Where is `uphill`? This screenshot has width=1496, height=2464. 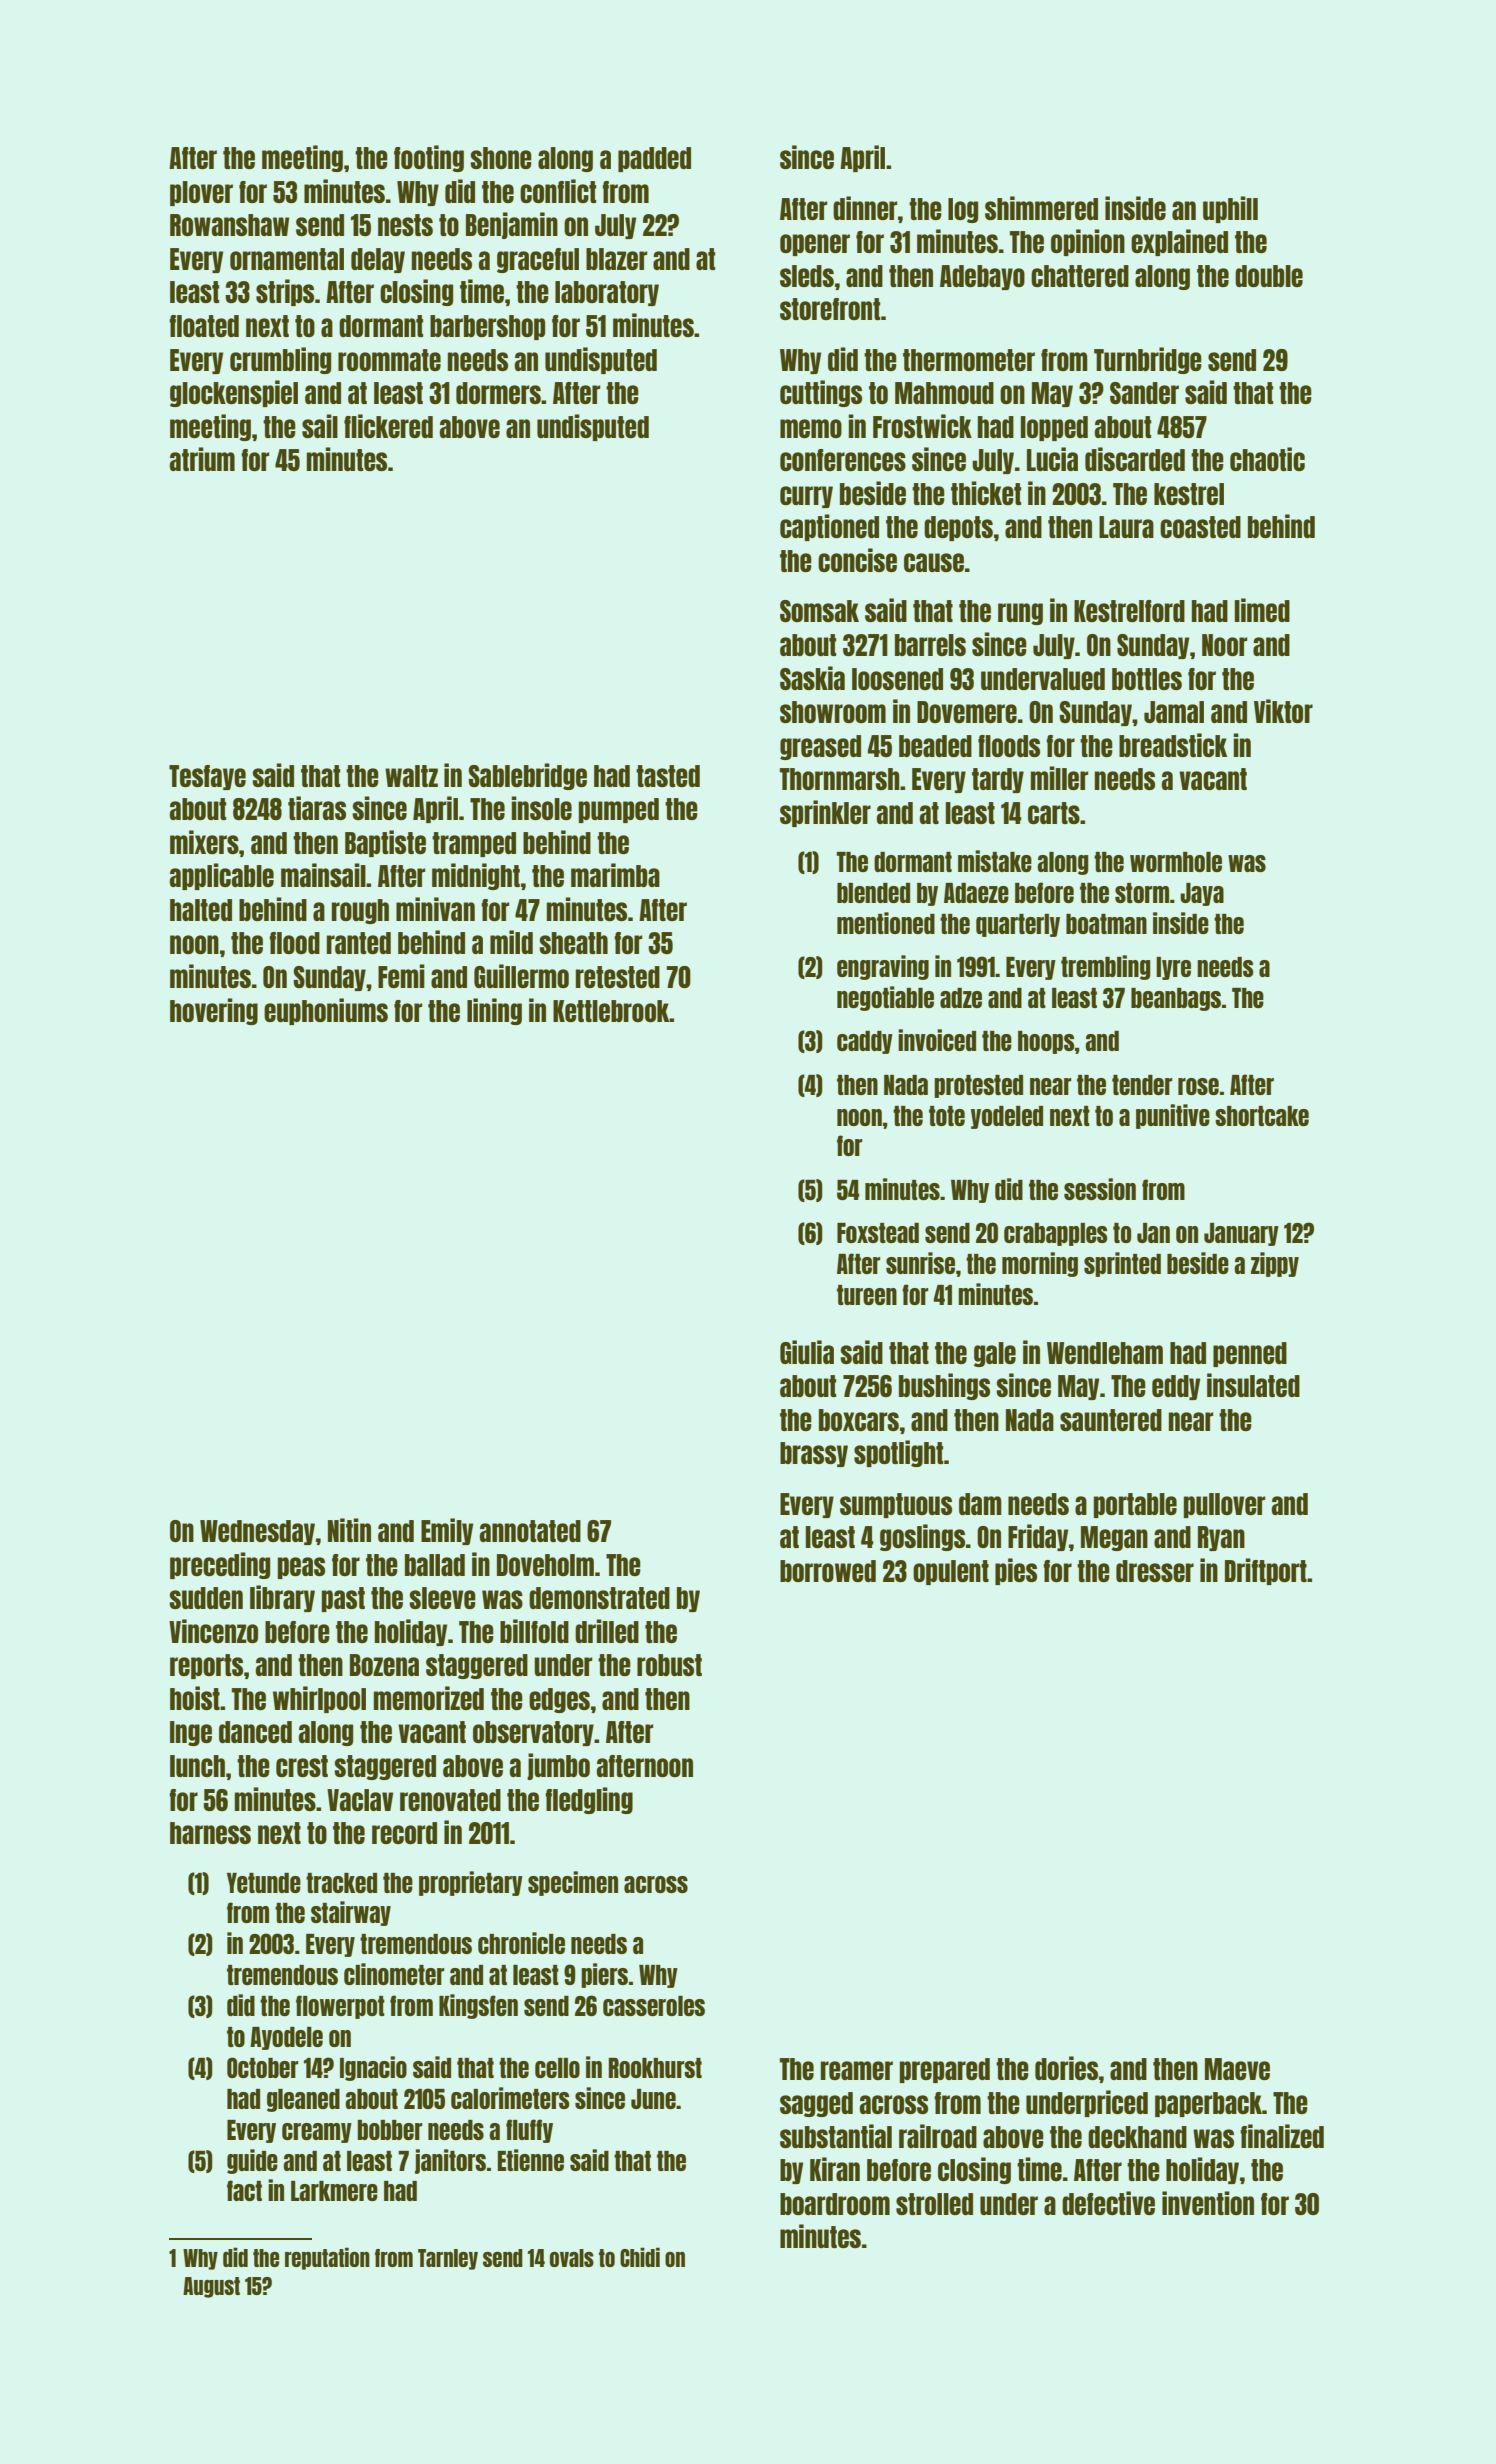
uphill is located at coordinates (1230, 209).
